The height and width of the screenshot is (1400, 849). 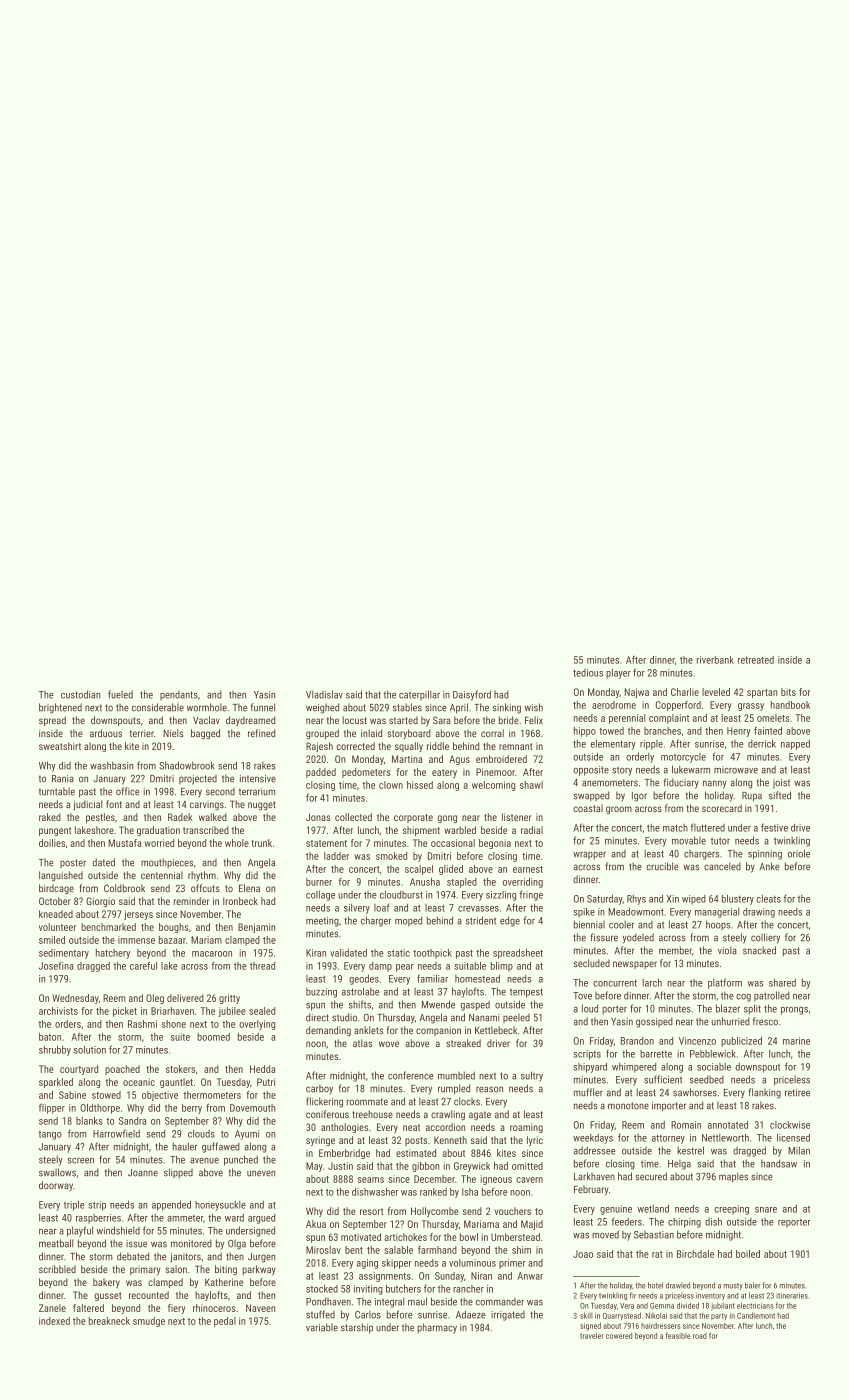 What do you see at coordinates (618, 674) in the screenshot?
I see `player` at bounding box center [618, 674].
